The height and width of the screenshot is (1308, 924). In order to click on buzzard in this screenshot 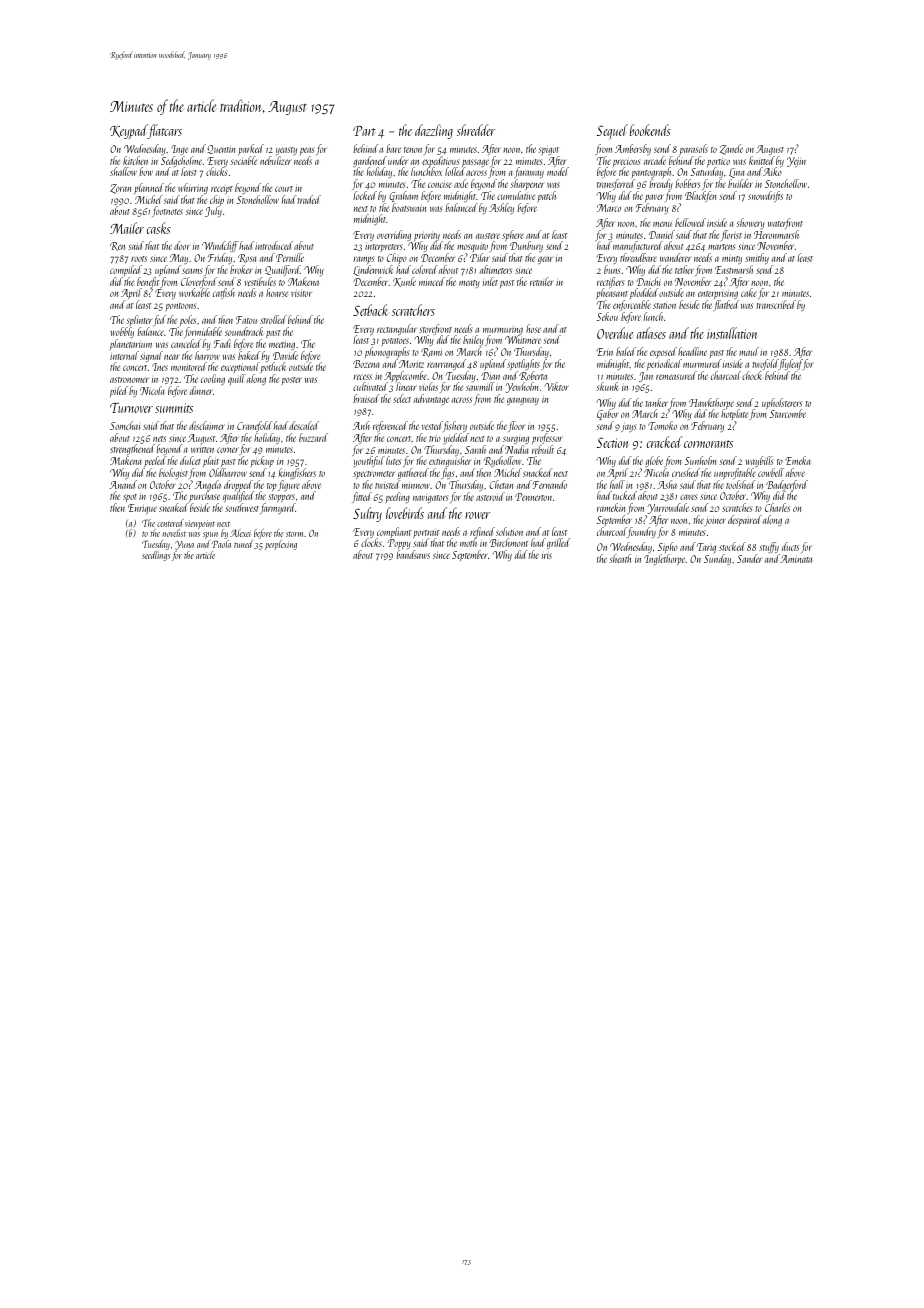, I will do `click(313, 437)`.
